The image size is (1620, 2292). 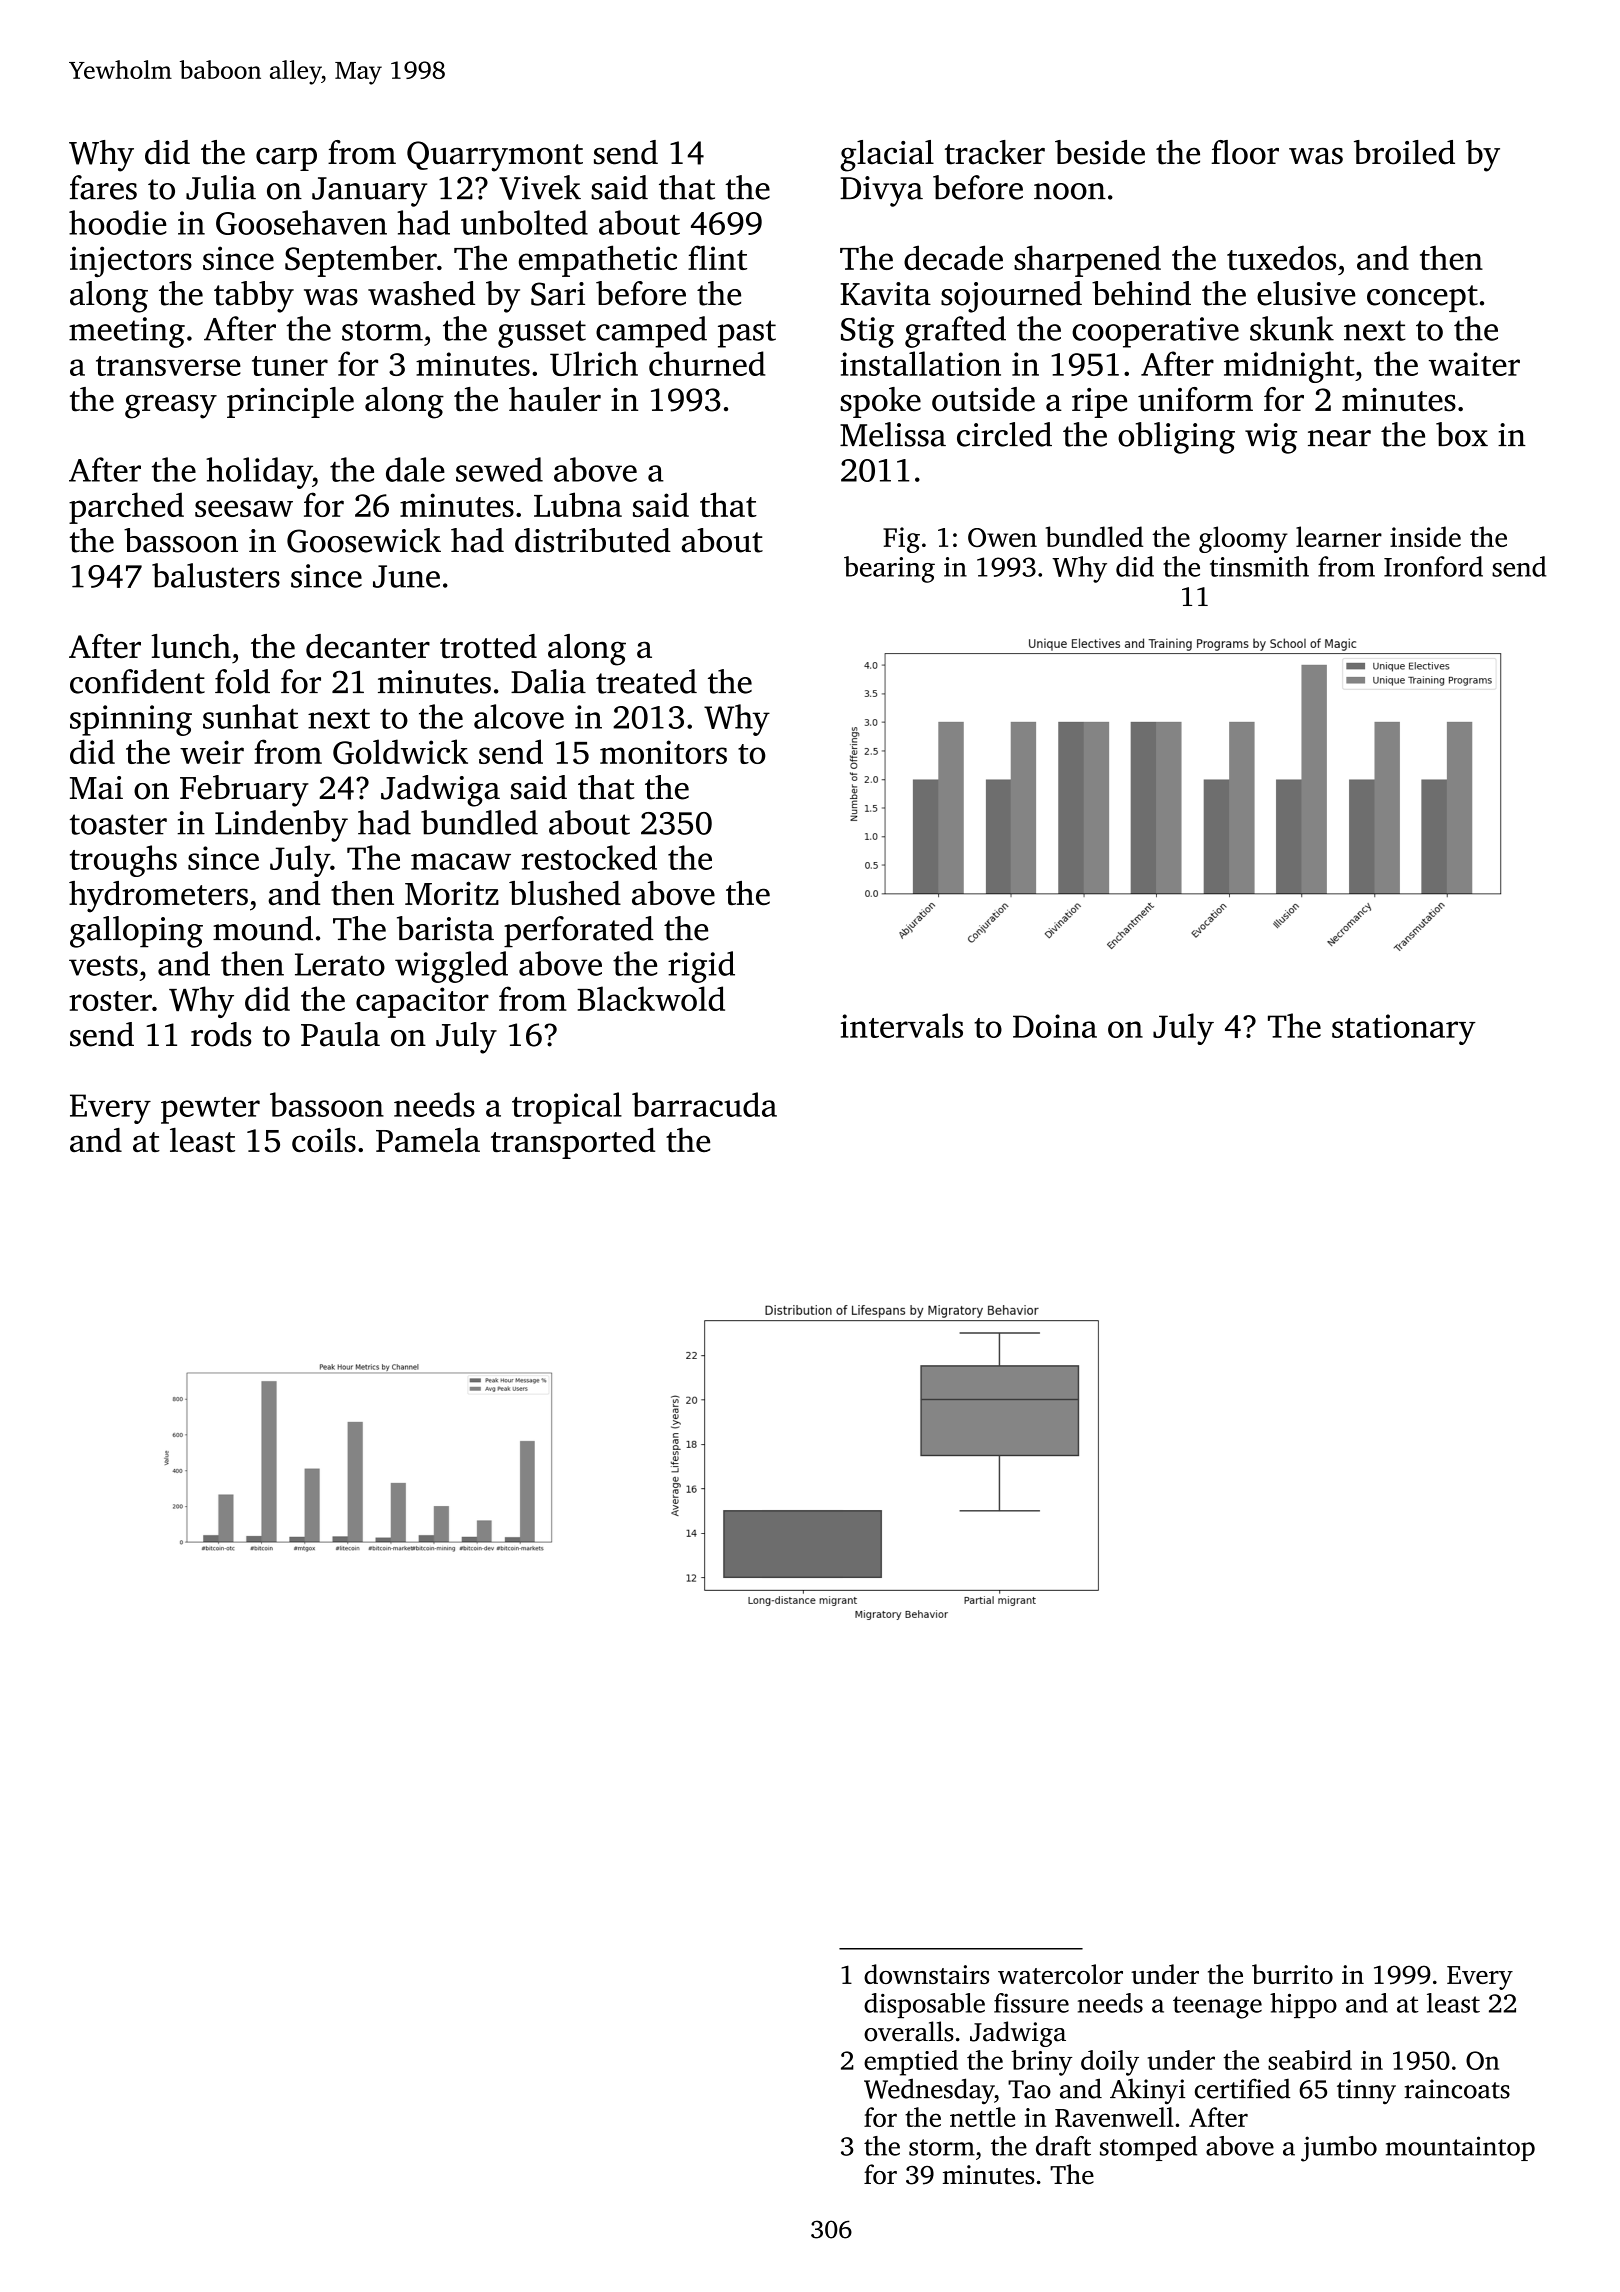 What do you see at coordinates (911, 2063) in the screenshot?
I see `emptied` at bounding box center [911, 2063].
